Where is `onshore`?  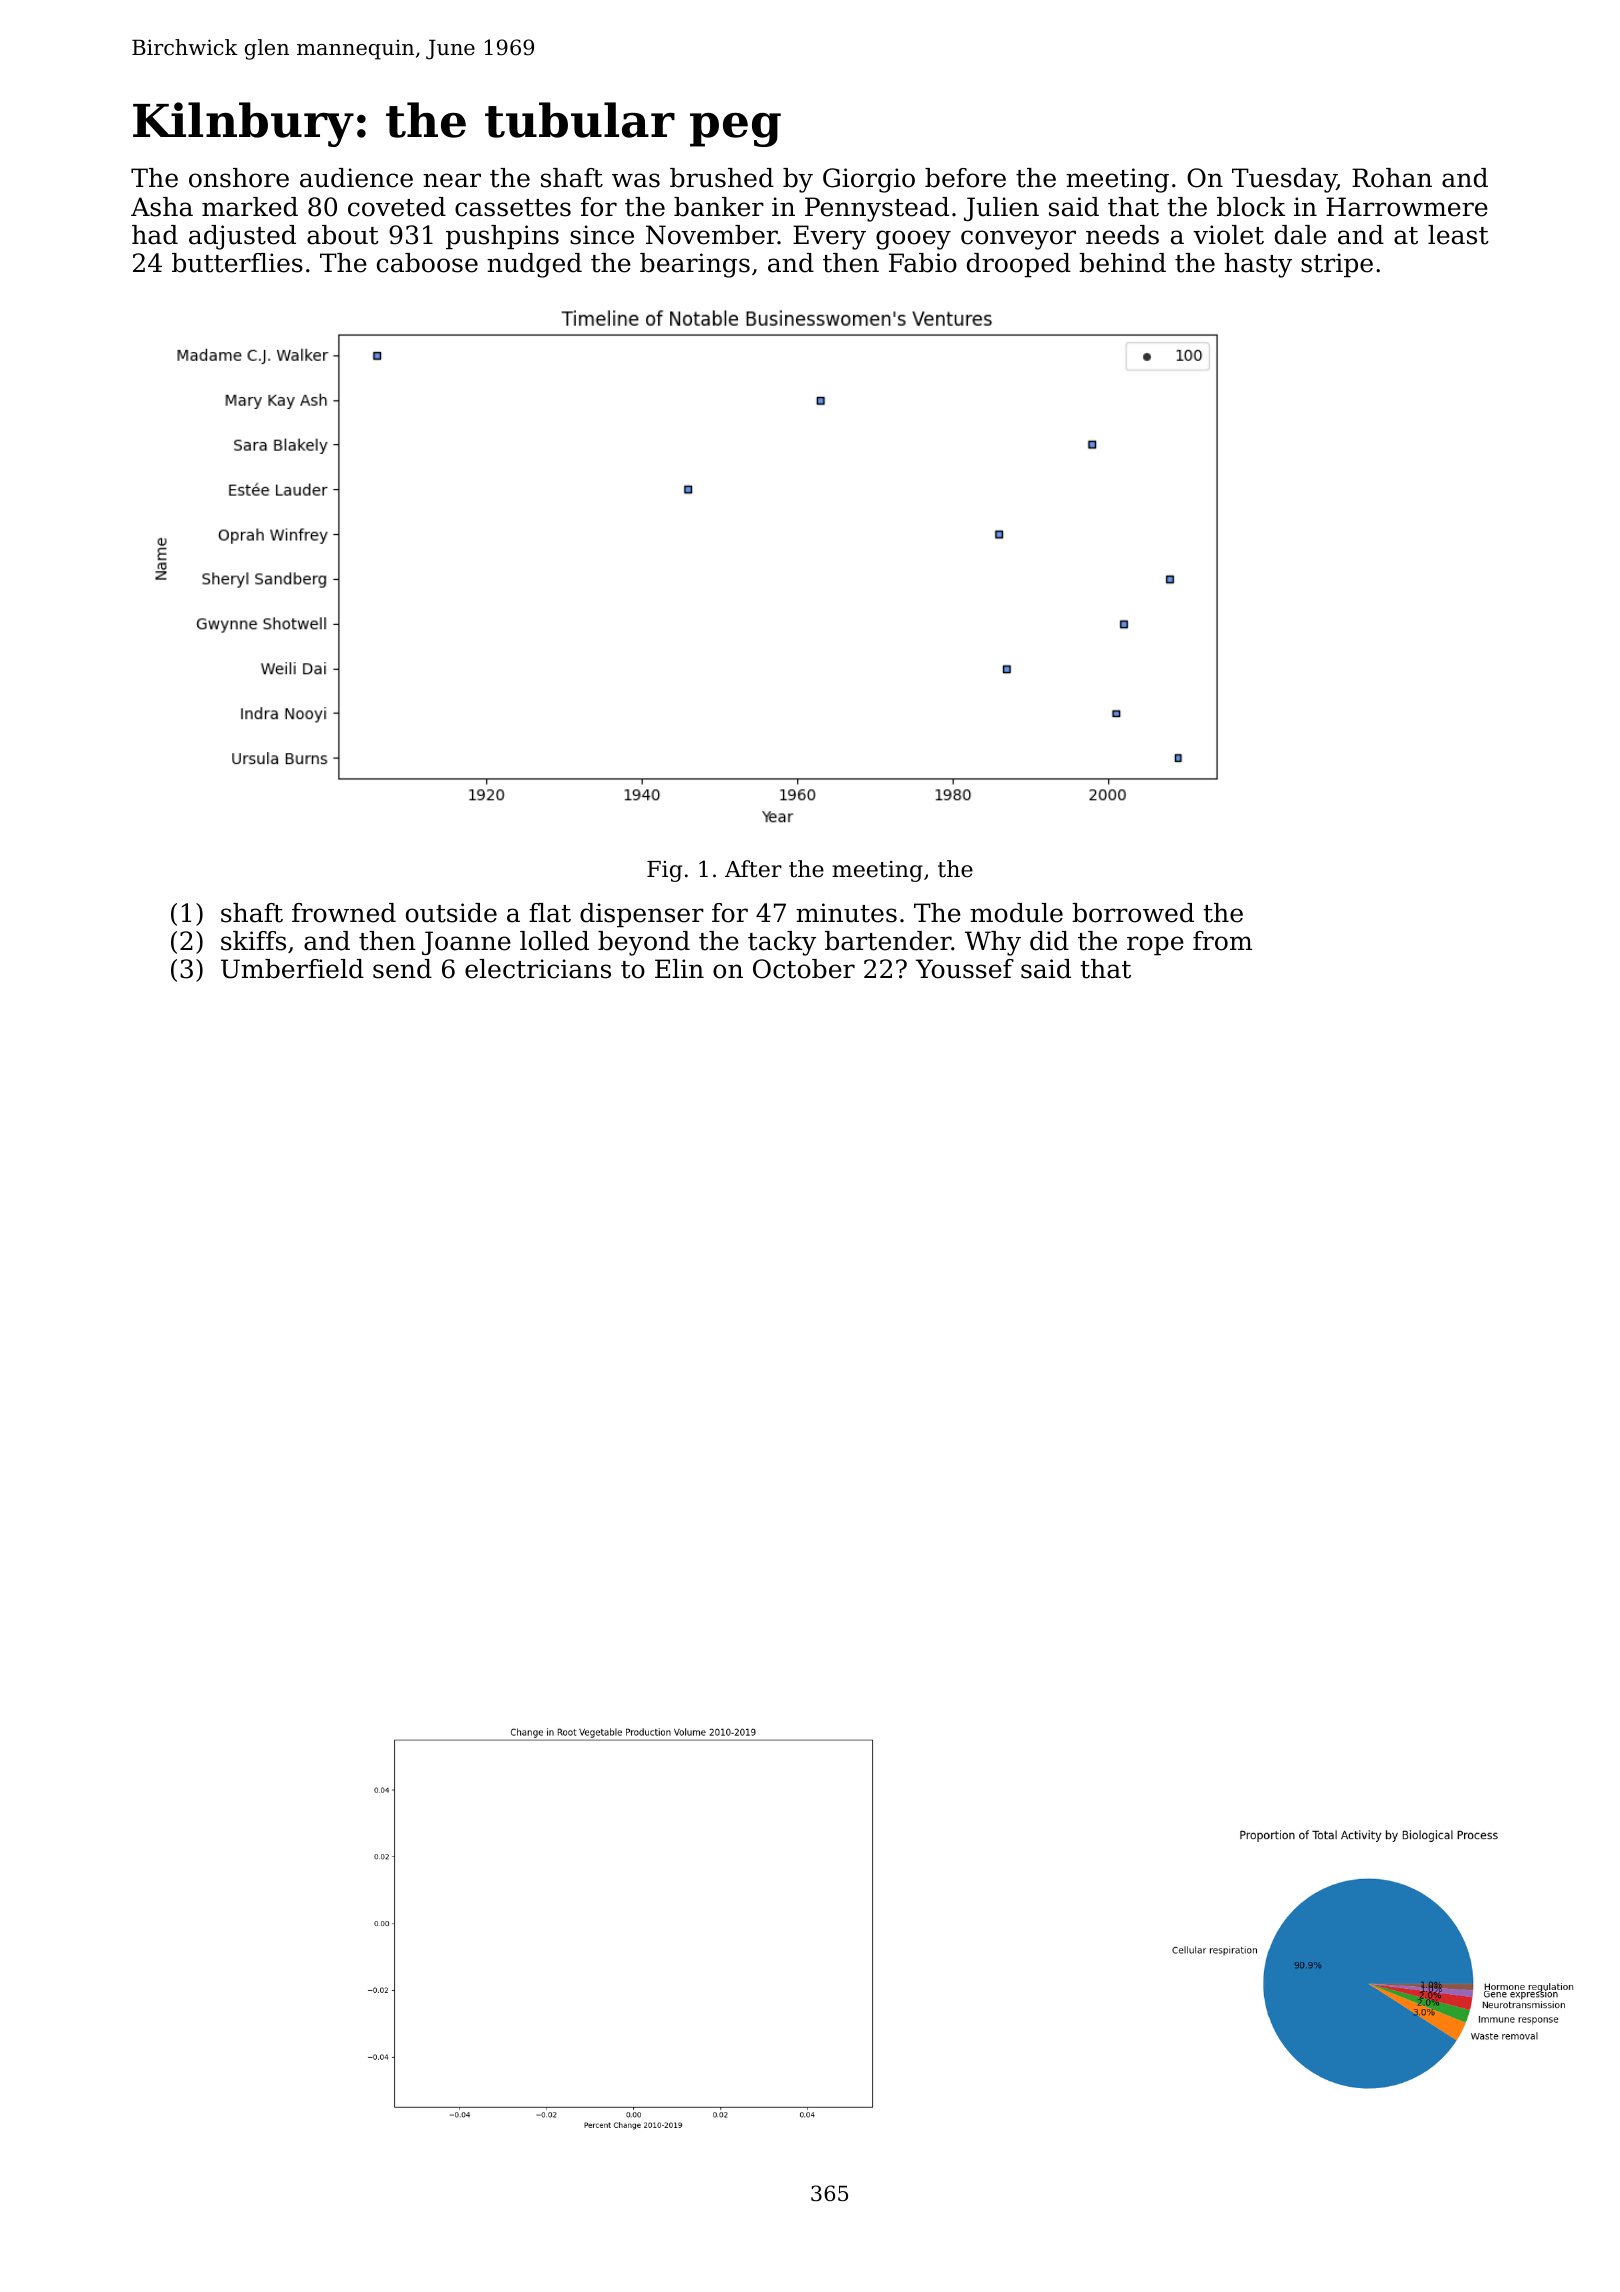
onshore is located at coordinates (239, 178).
